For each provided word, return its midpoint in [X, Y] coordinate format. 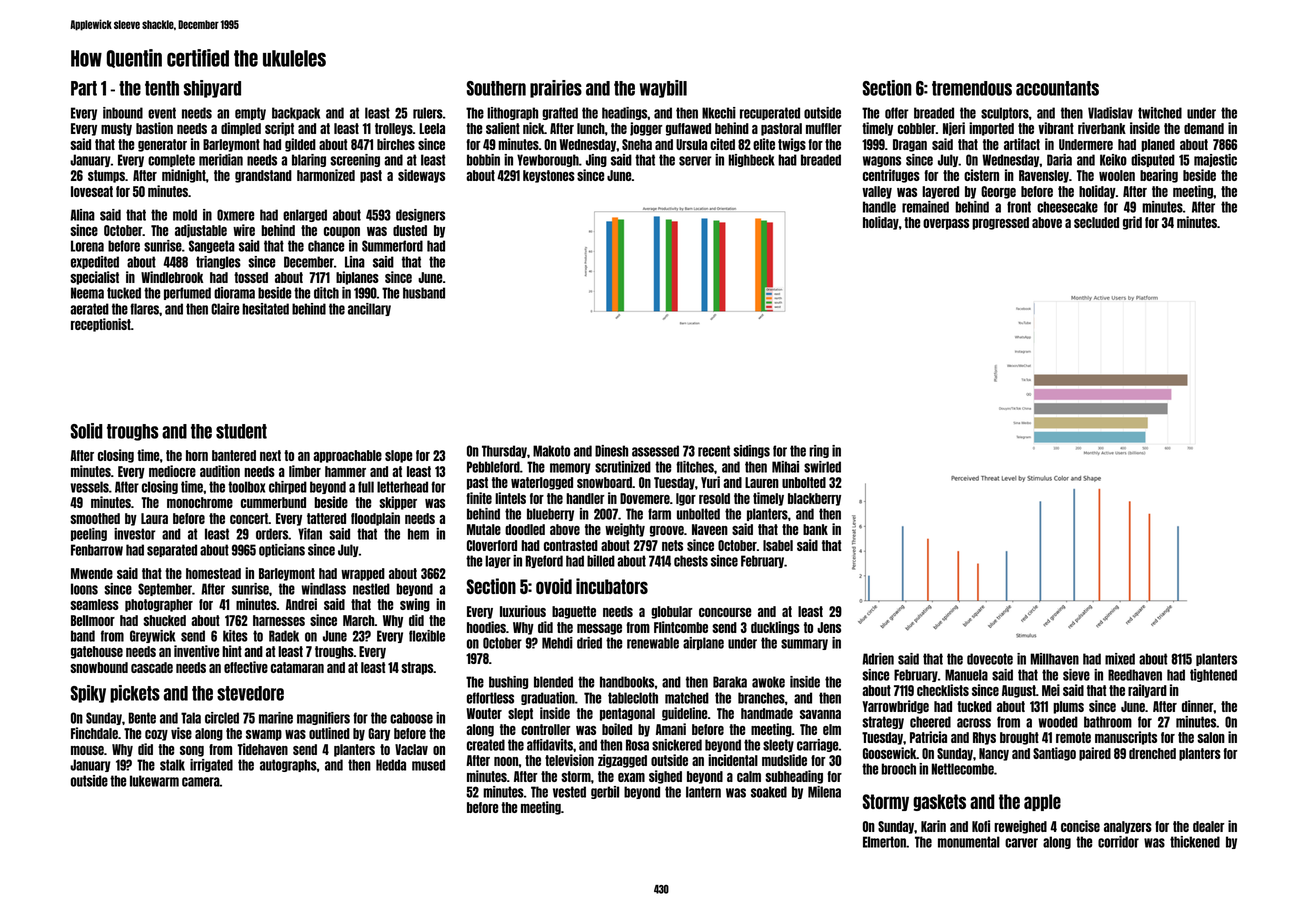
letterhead [402, 487]
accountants [1057, 88]
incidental [733, 760]
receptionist [101, 325]
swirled [822, 467]
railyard [1147, 691]
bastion [154, 128]
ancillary [369, 309]
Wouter [484, 713]
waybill [663, 89]
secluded [1096, 222]
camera [201, 782]
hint [232, 651]
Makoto [551, 451]
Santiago [1054, 754]
